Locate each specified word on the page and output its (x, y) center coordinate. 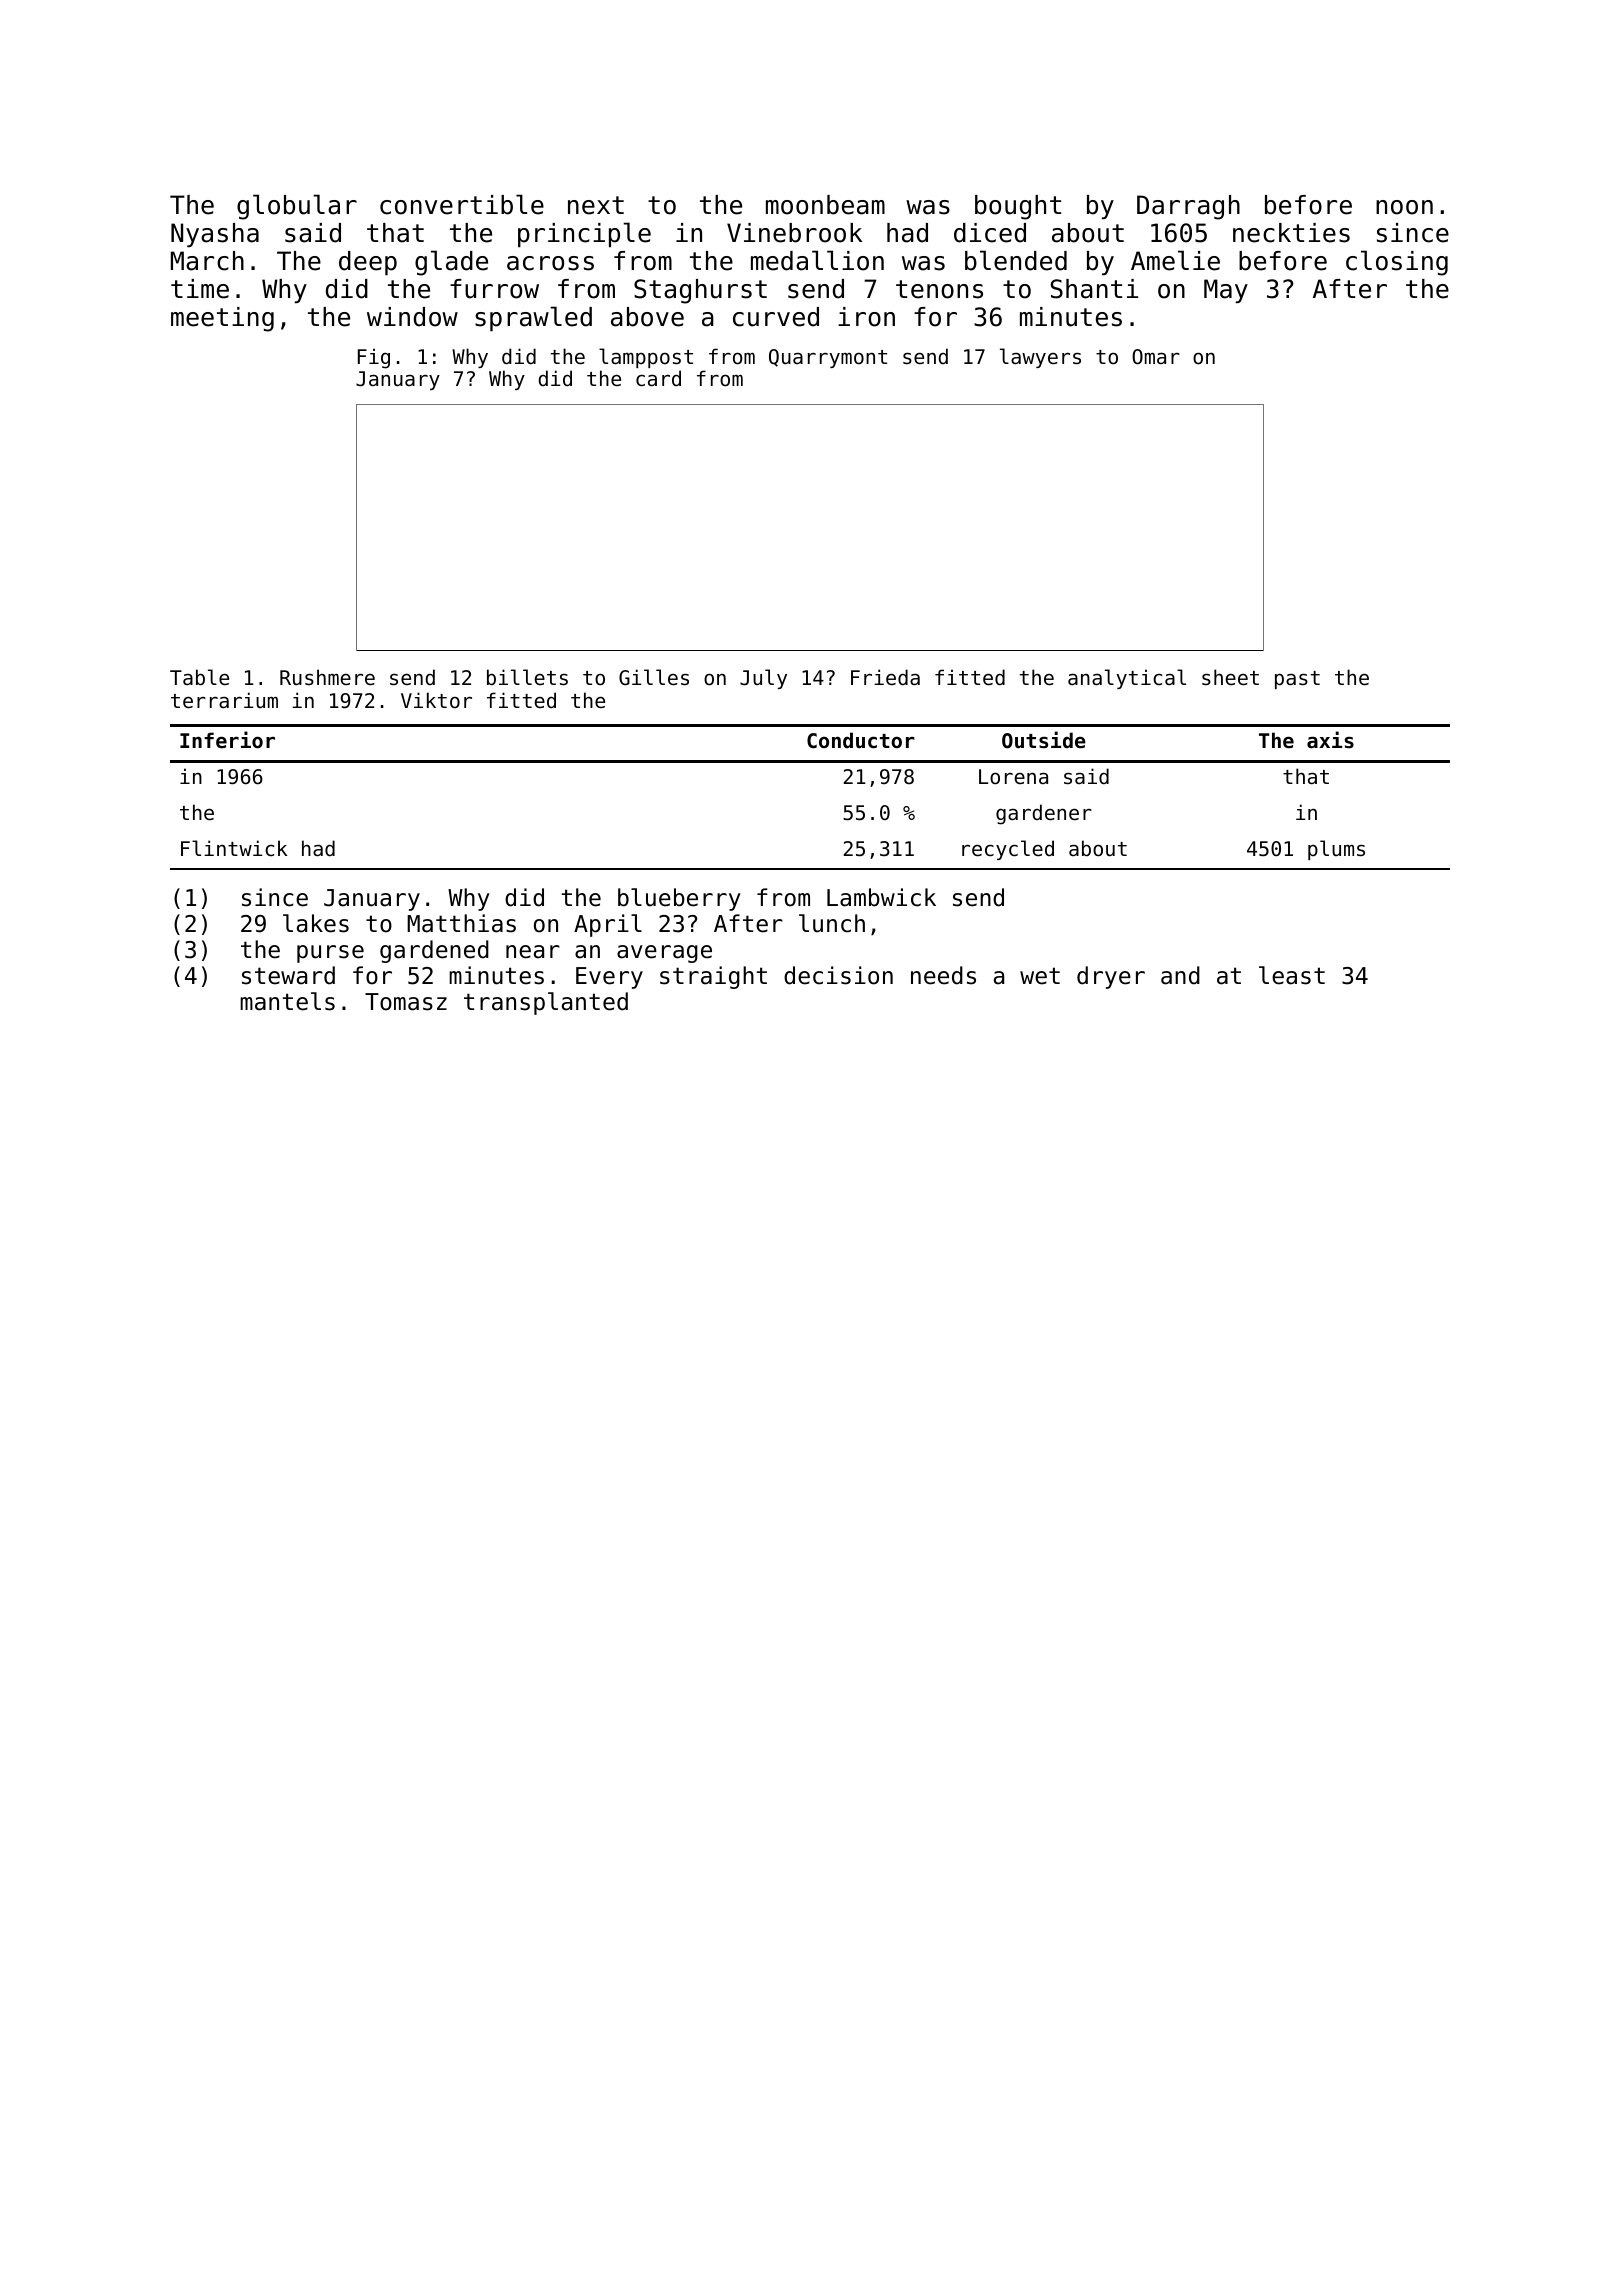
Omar (1156, 357)
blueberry (679, 899)
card (658, 378)
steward (288, 975)
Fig (374, 358)
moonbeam (825, 205)
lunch (832, 923)
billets (527, 677)
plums (1336, 850)
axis (1330, 740)
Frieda (885, 677)
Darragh (1188, 207)
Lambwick (881, 897)
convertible (462, 204)
